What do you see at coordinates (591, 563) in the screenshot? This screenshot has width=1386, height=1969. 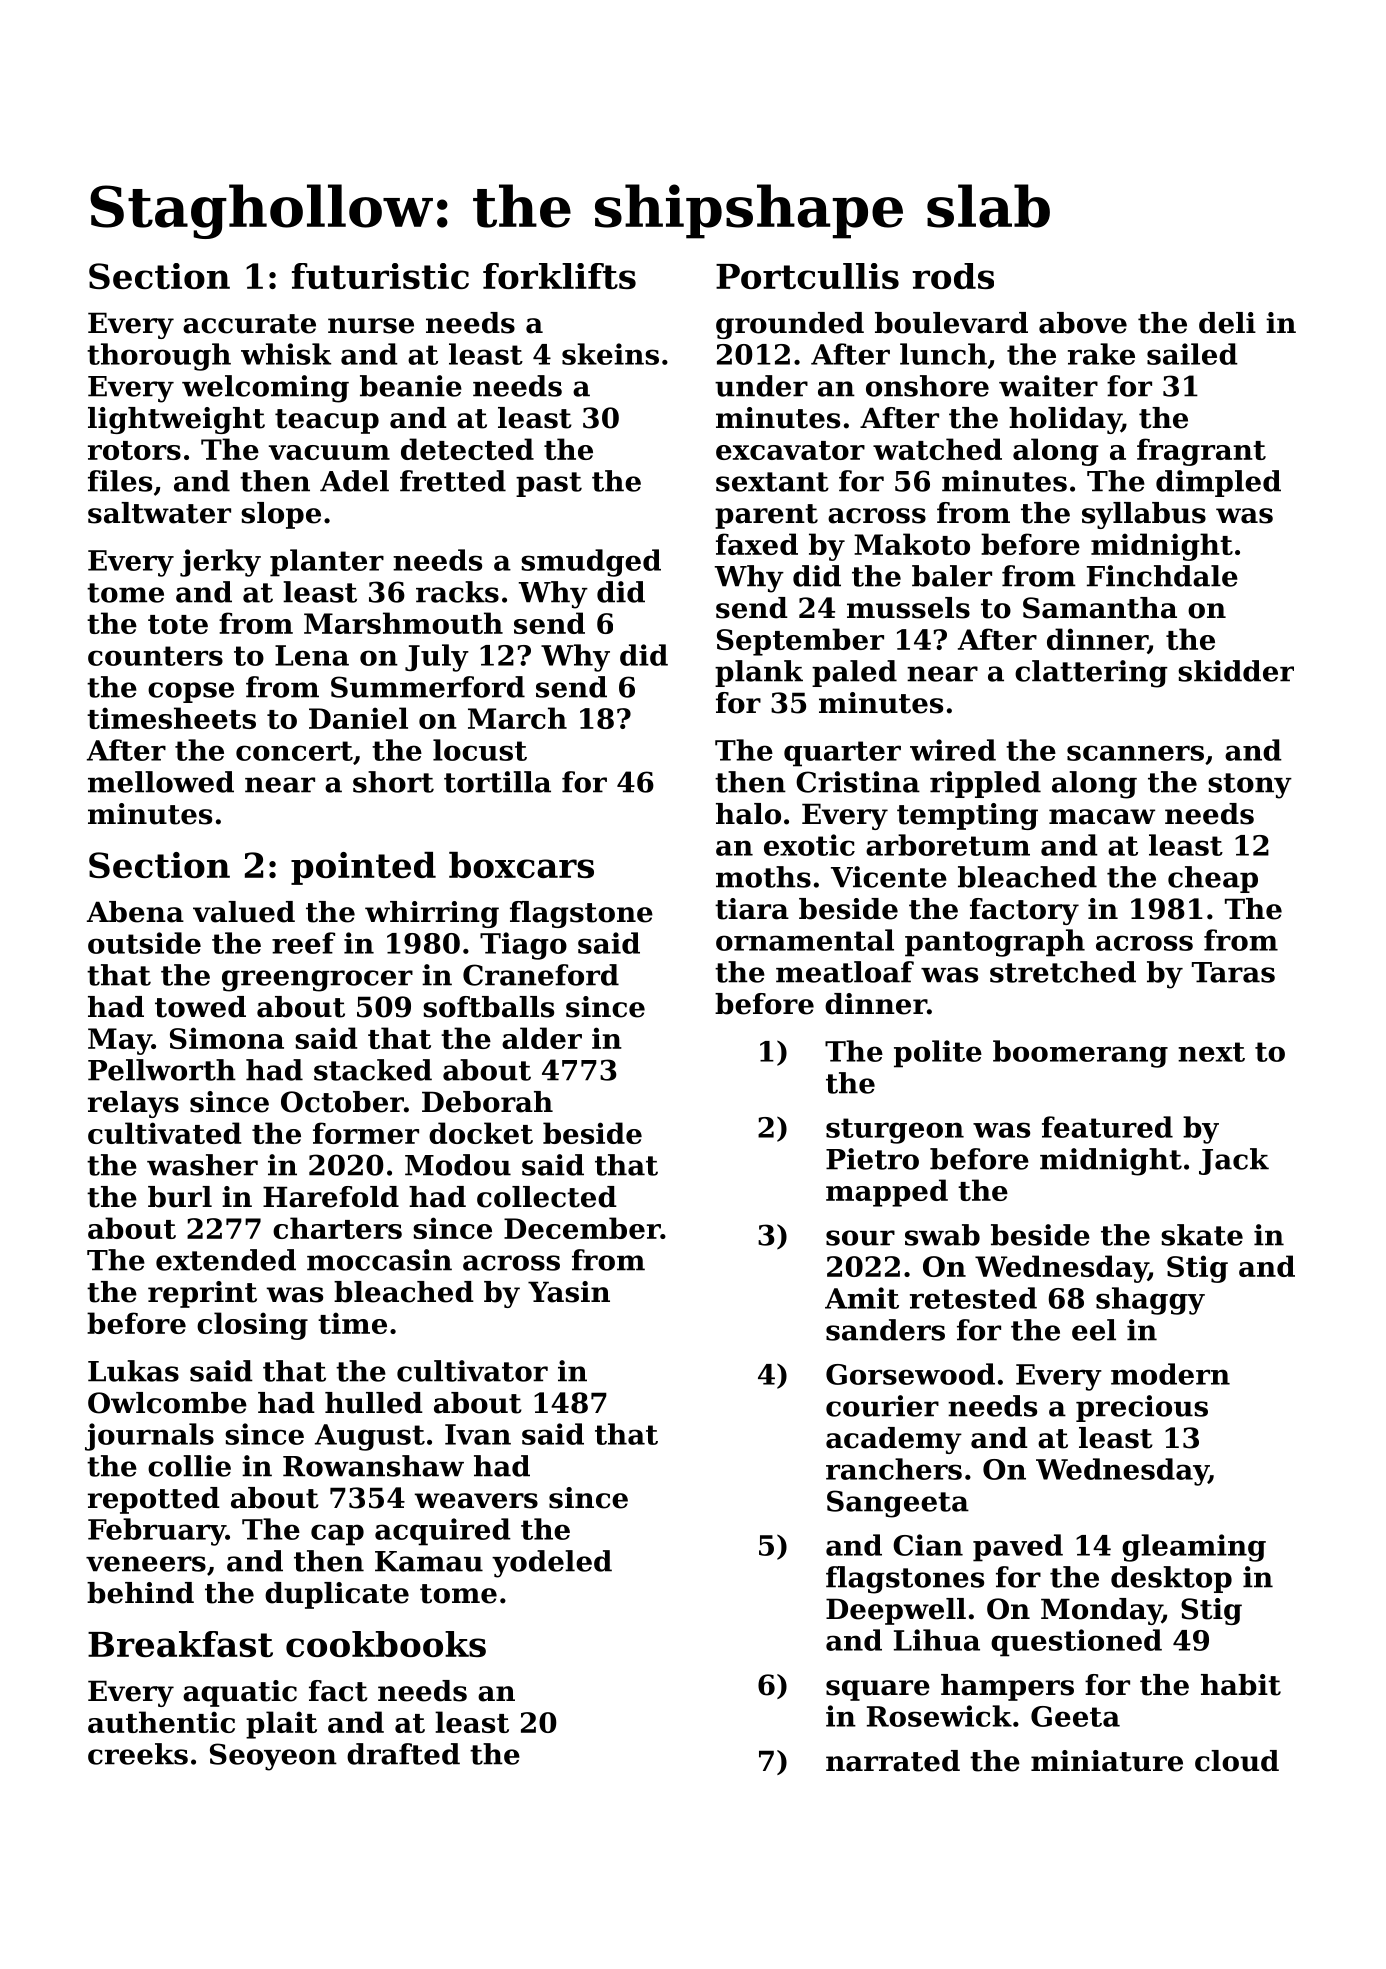 I see `smudged` at bounding box center [591, 563].
